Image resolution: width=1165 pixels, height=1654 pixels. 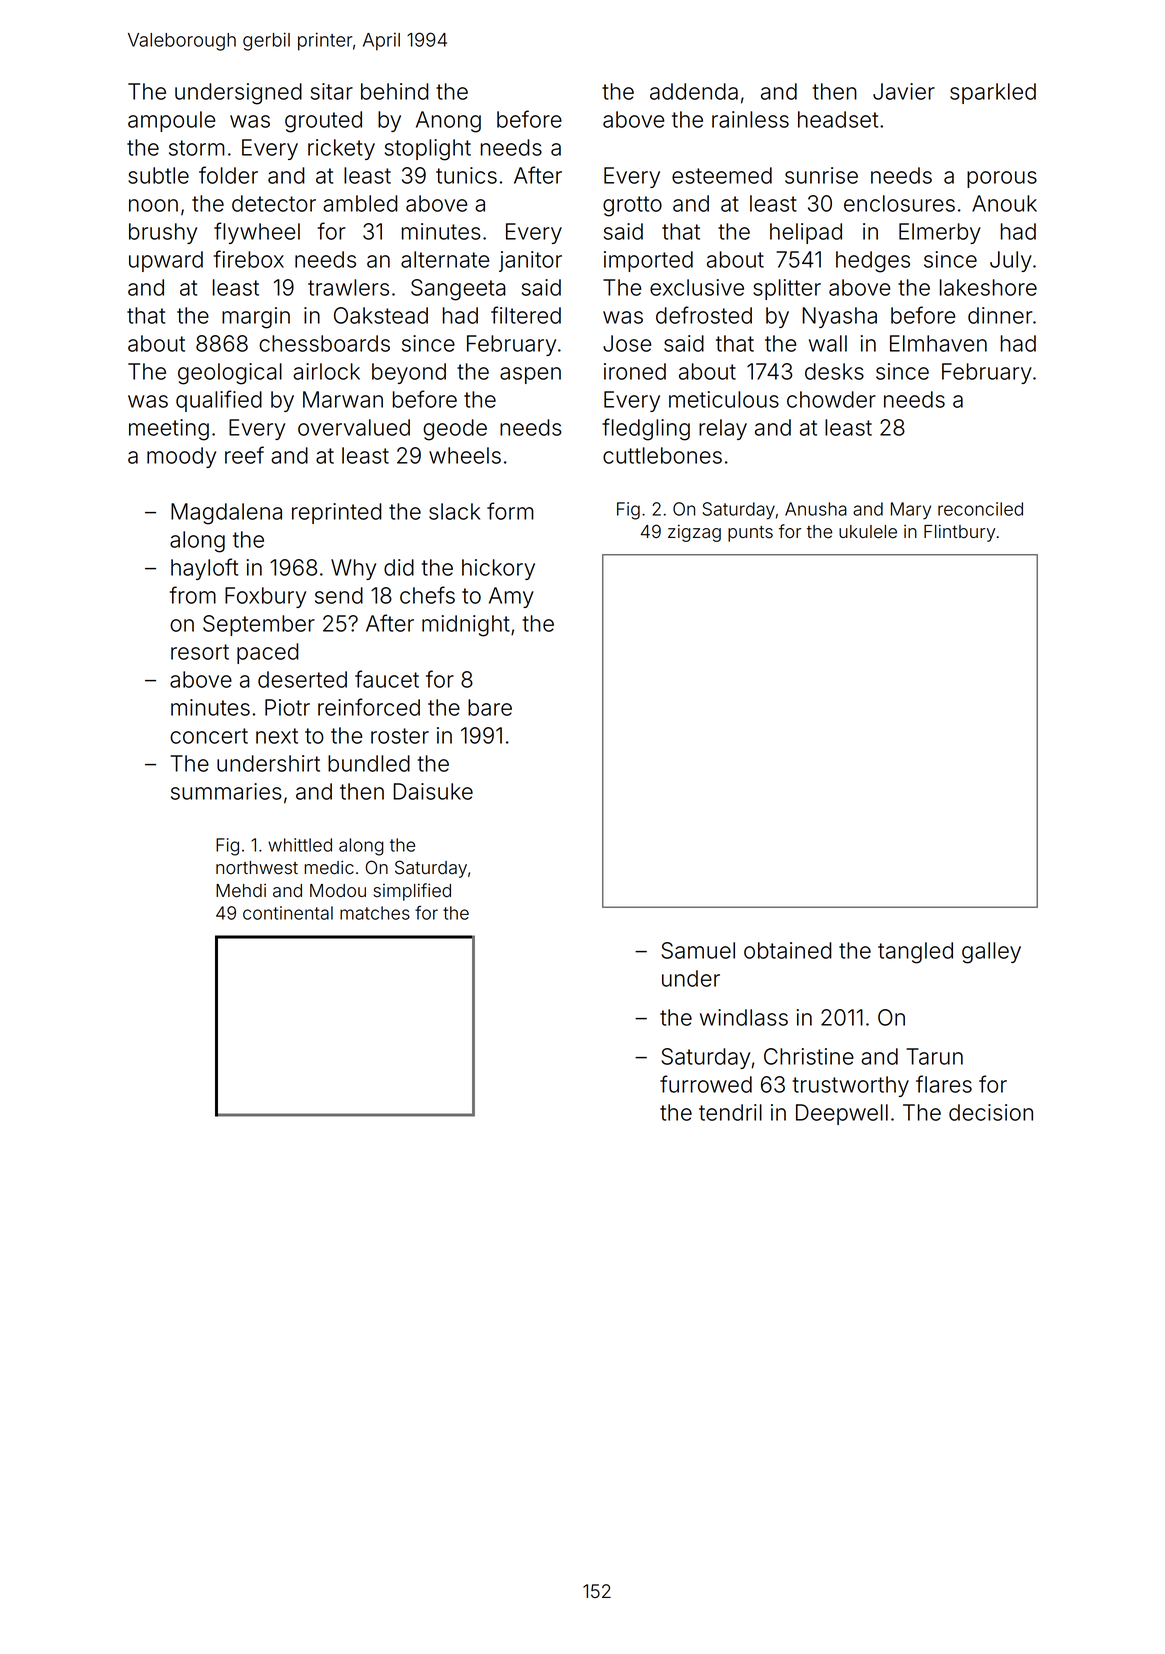 What do you see at coordinates (490, 707) in the image?
I see `bare` at bounding box center [490, 707].
